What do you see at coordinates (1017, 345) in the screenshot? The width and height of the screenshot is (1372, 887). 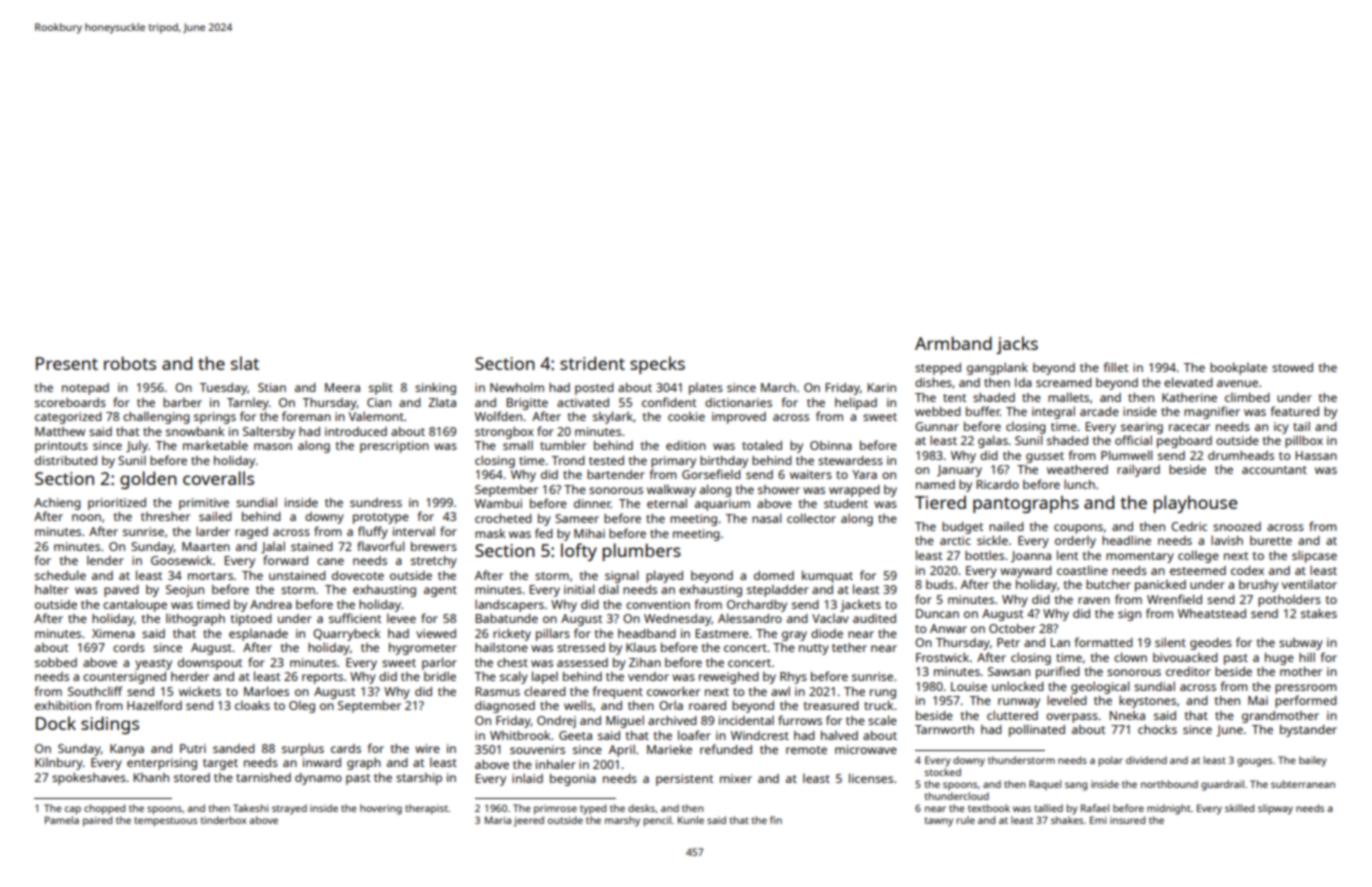 I see `jacks` at bounding box center [1017, 345].
